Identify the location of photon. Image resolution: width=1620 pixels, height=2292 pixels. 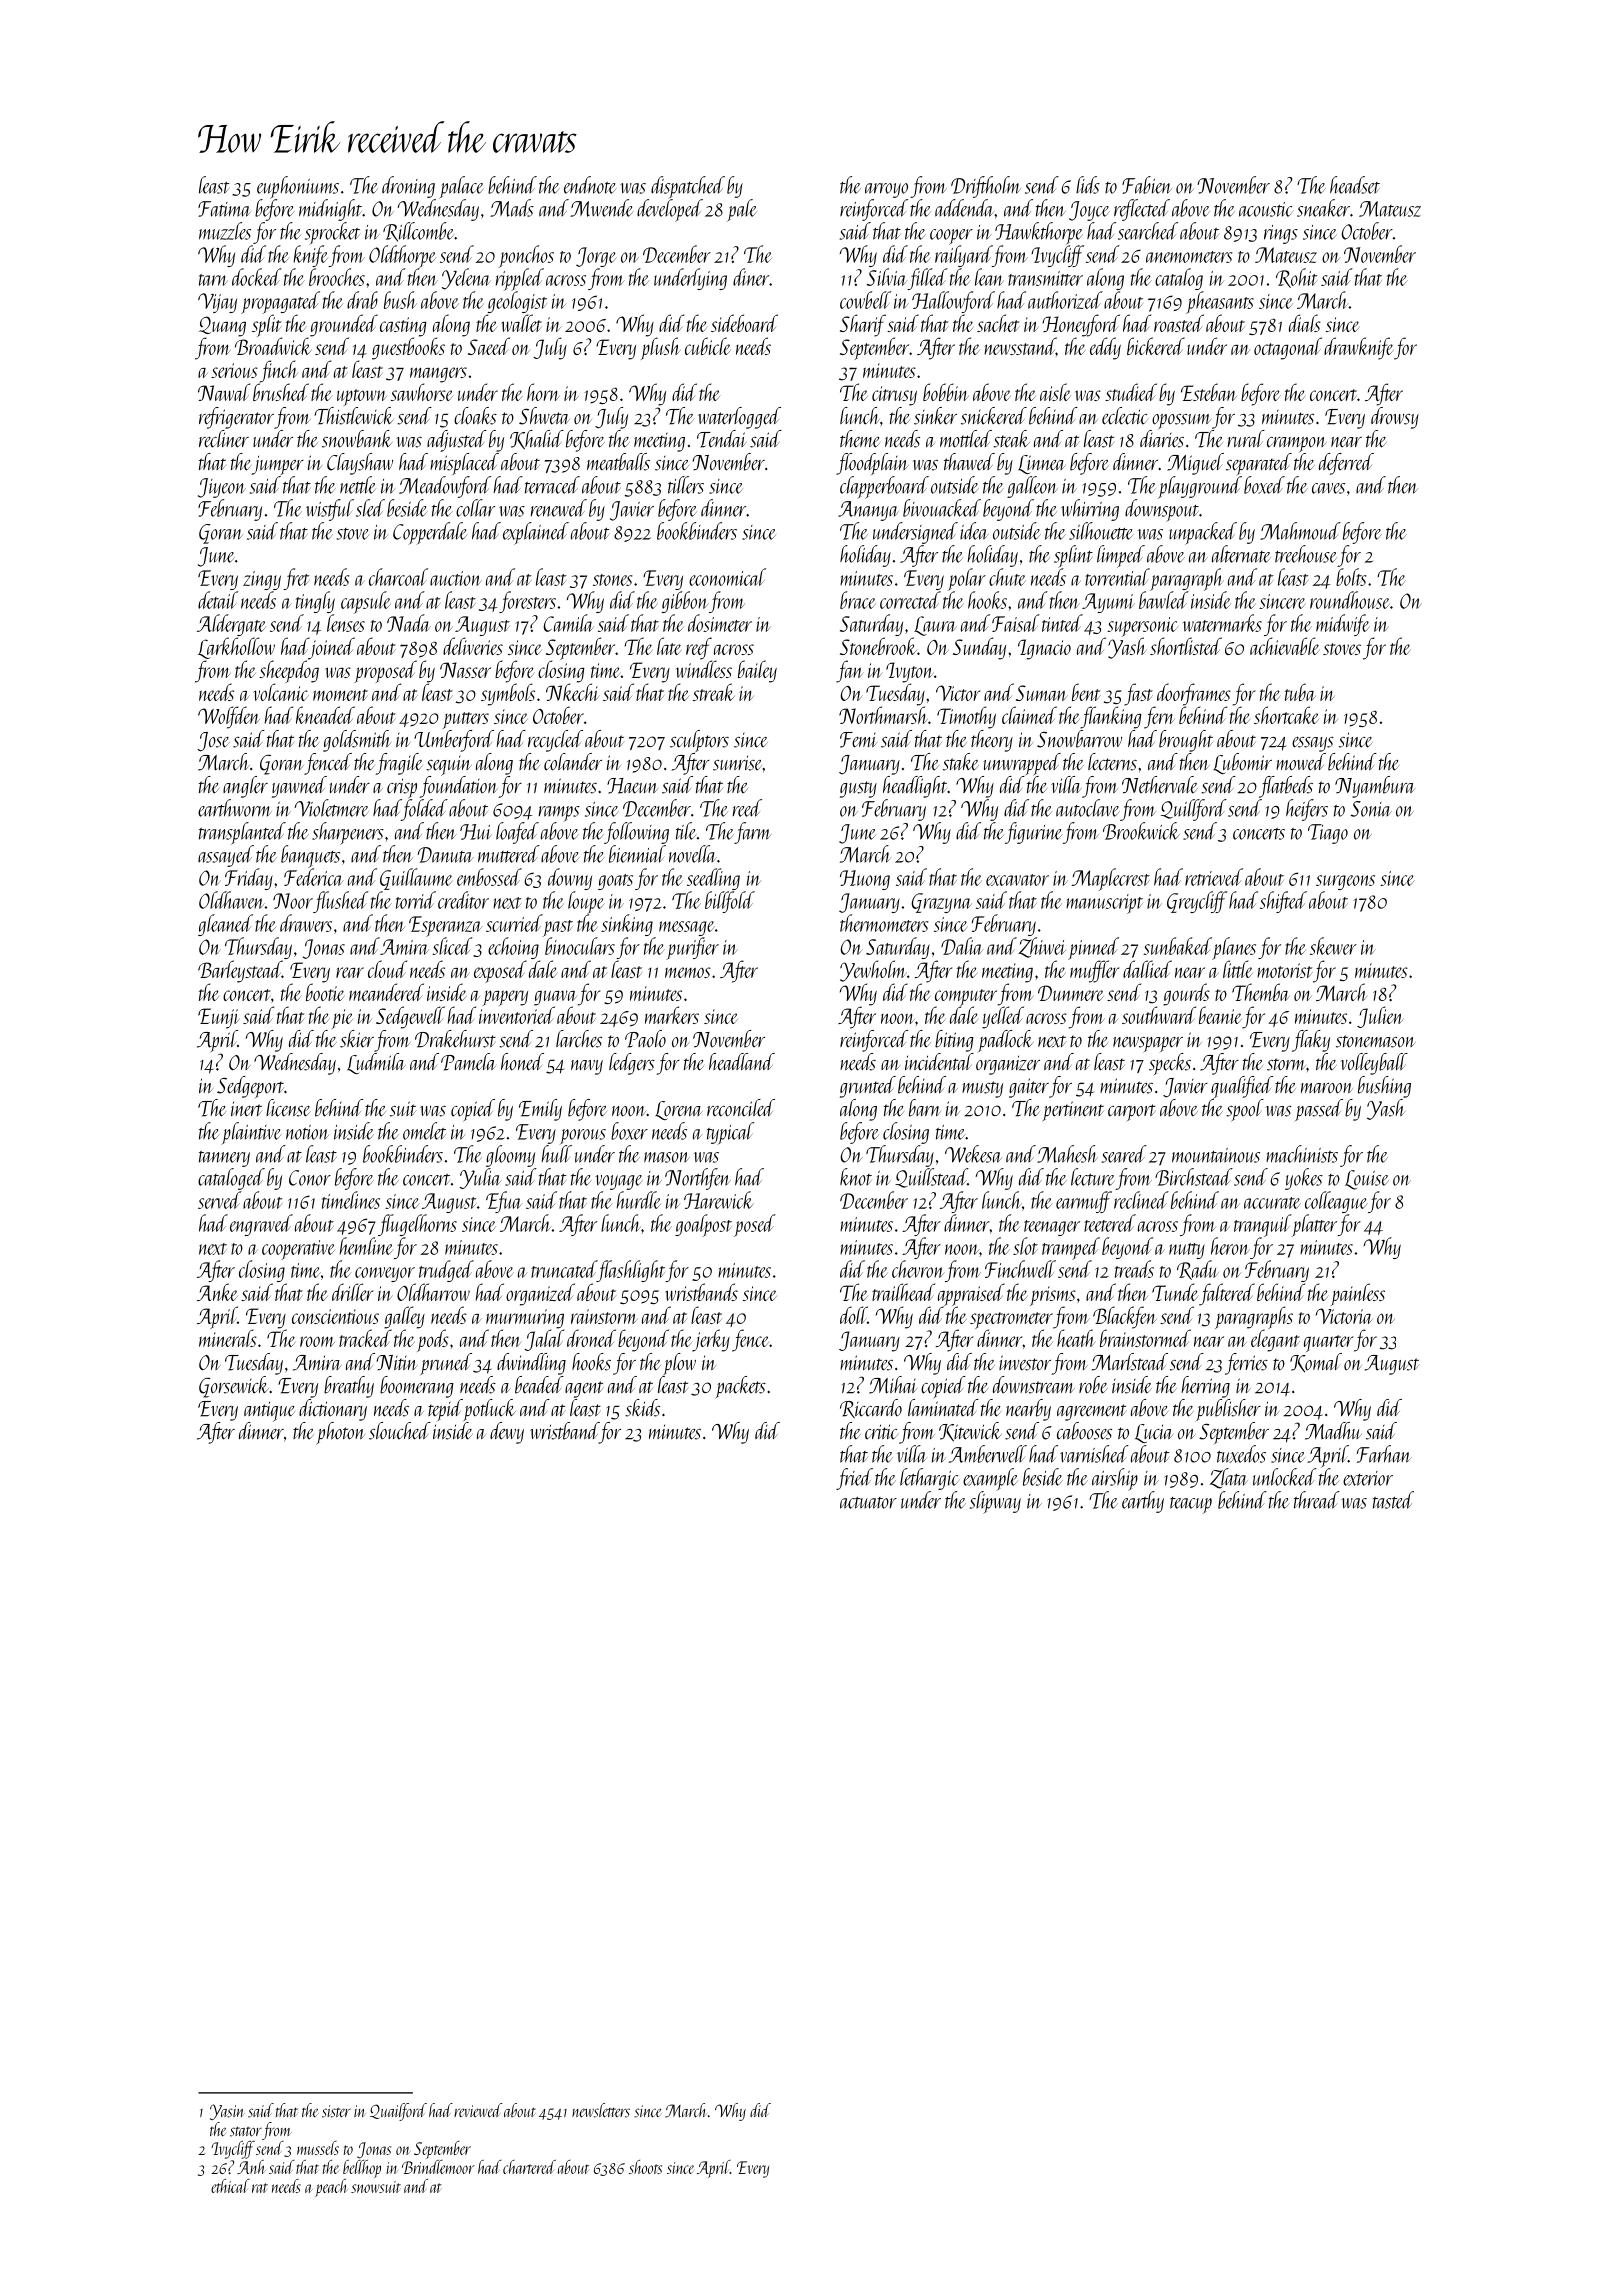
(341, 1433).
